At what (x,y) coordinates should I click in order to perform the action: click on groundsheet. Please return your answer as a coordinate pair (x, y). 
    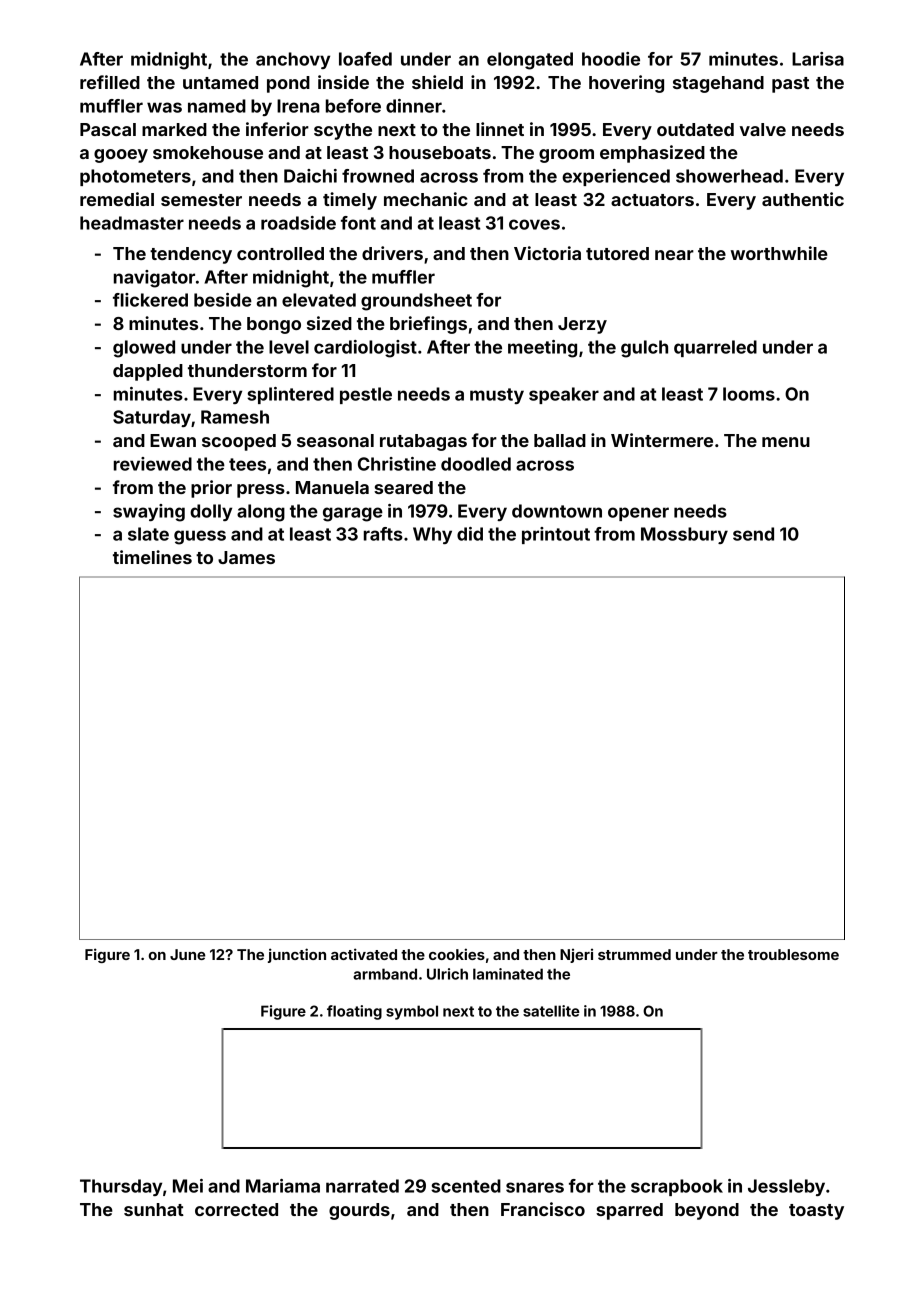
    Looking at the image, I should click on (416, 302).
